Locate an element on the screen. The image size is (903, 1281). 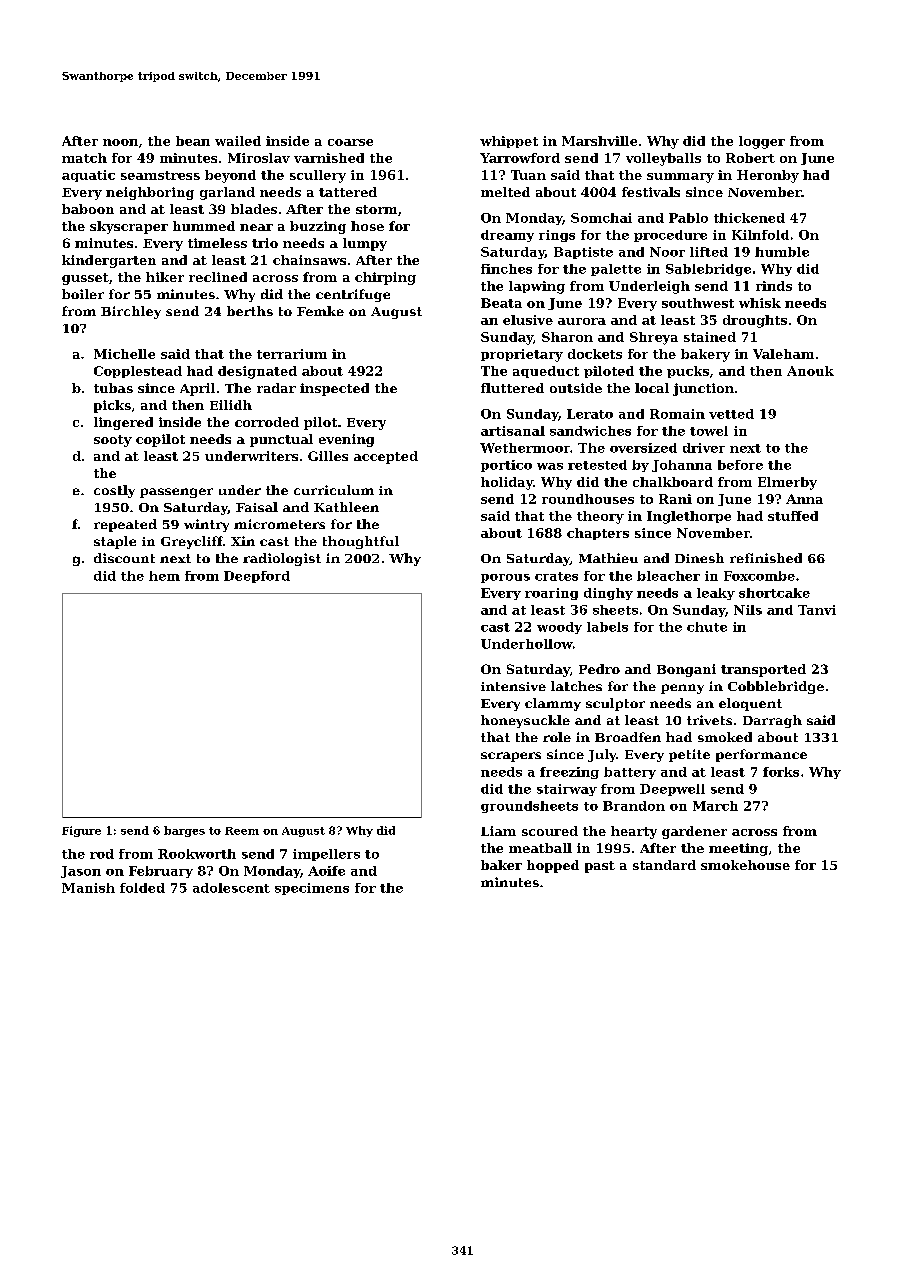
February is located at coordinates (161, 872).
